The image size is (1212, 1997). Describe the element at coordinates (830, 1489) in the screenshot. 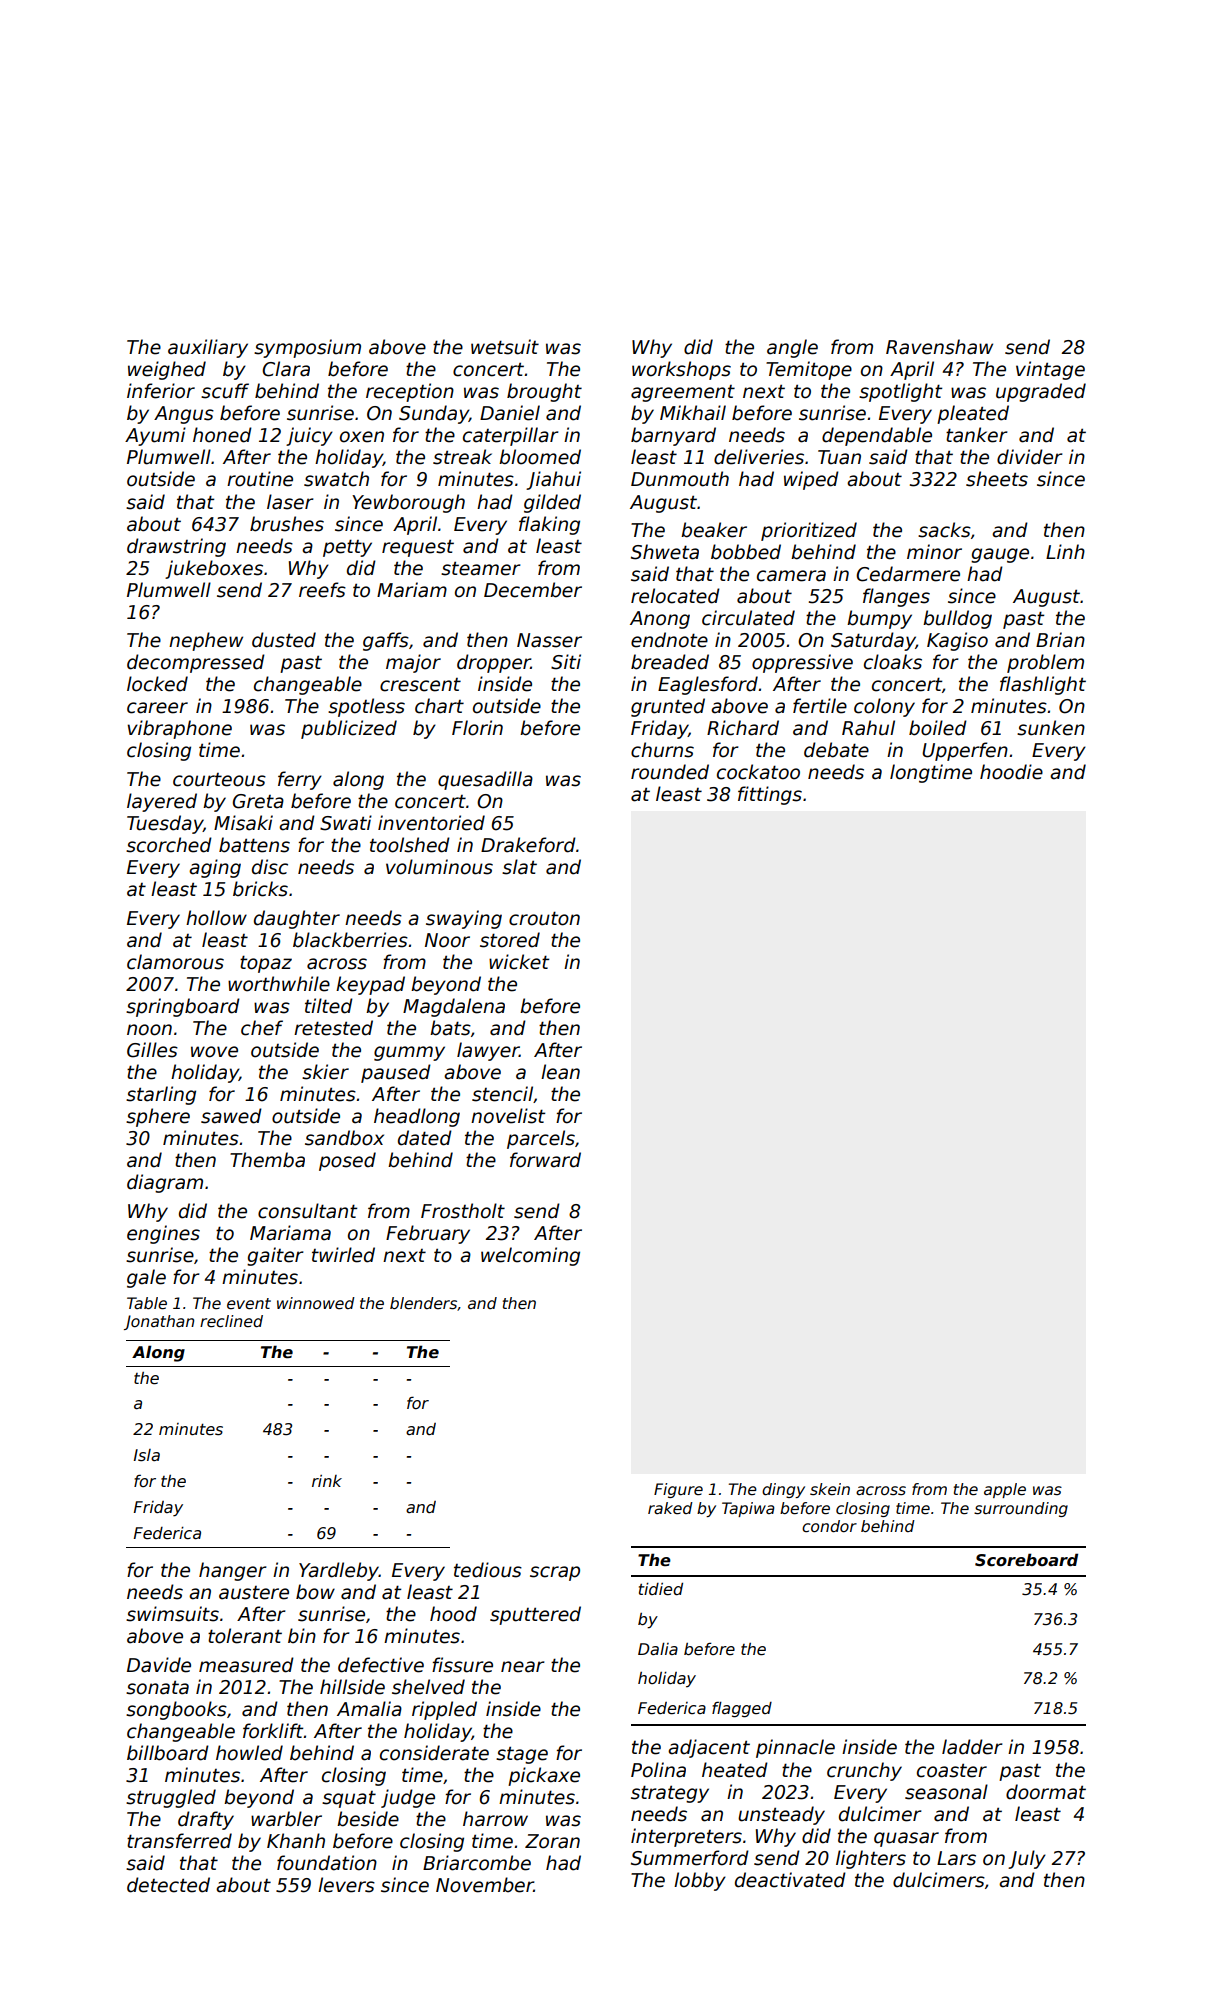

I see `skein` at that location.
